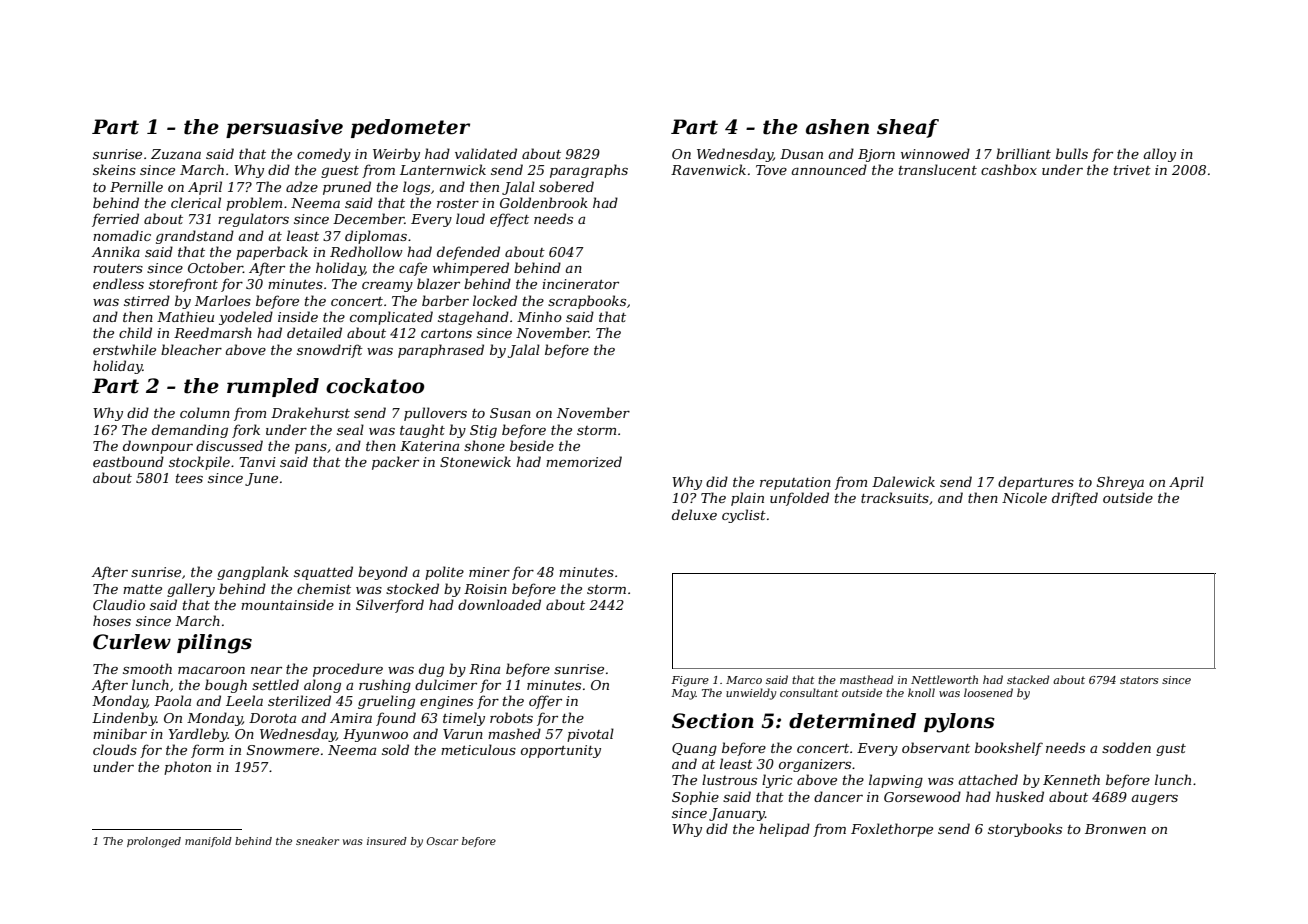 Image resolution: width=1308 pixels, height=924 pixels. Describe the element at coordinates (695, 798) in the page. I see `Sophie` at that location.
